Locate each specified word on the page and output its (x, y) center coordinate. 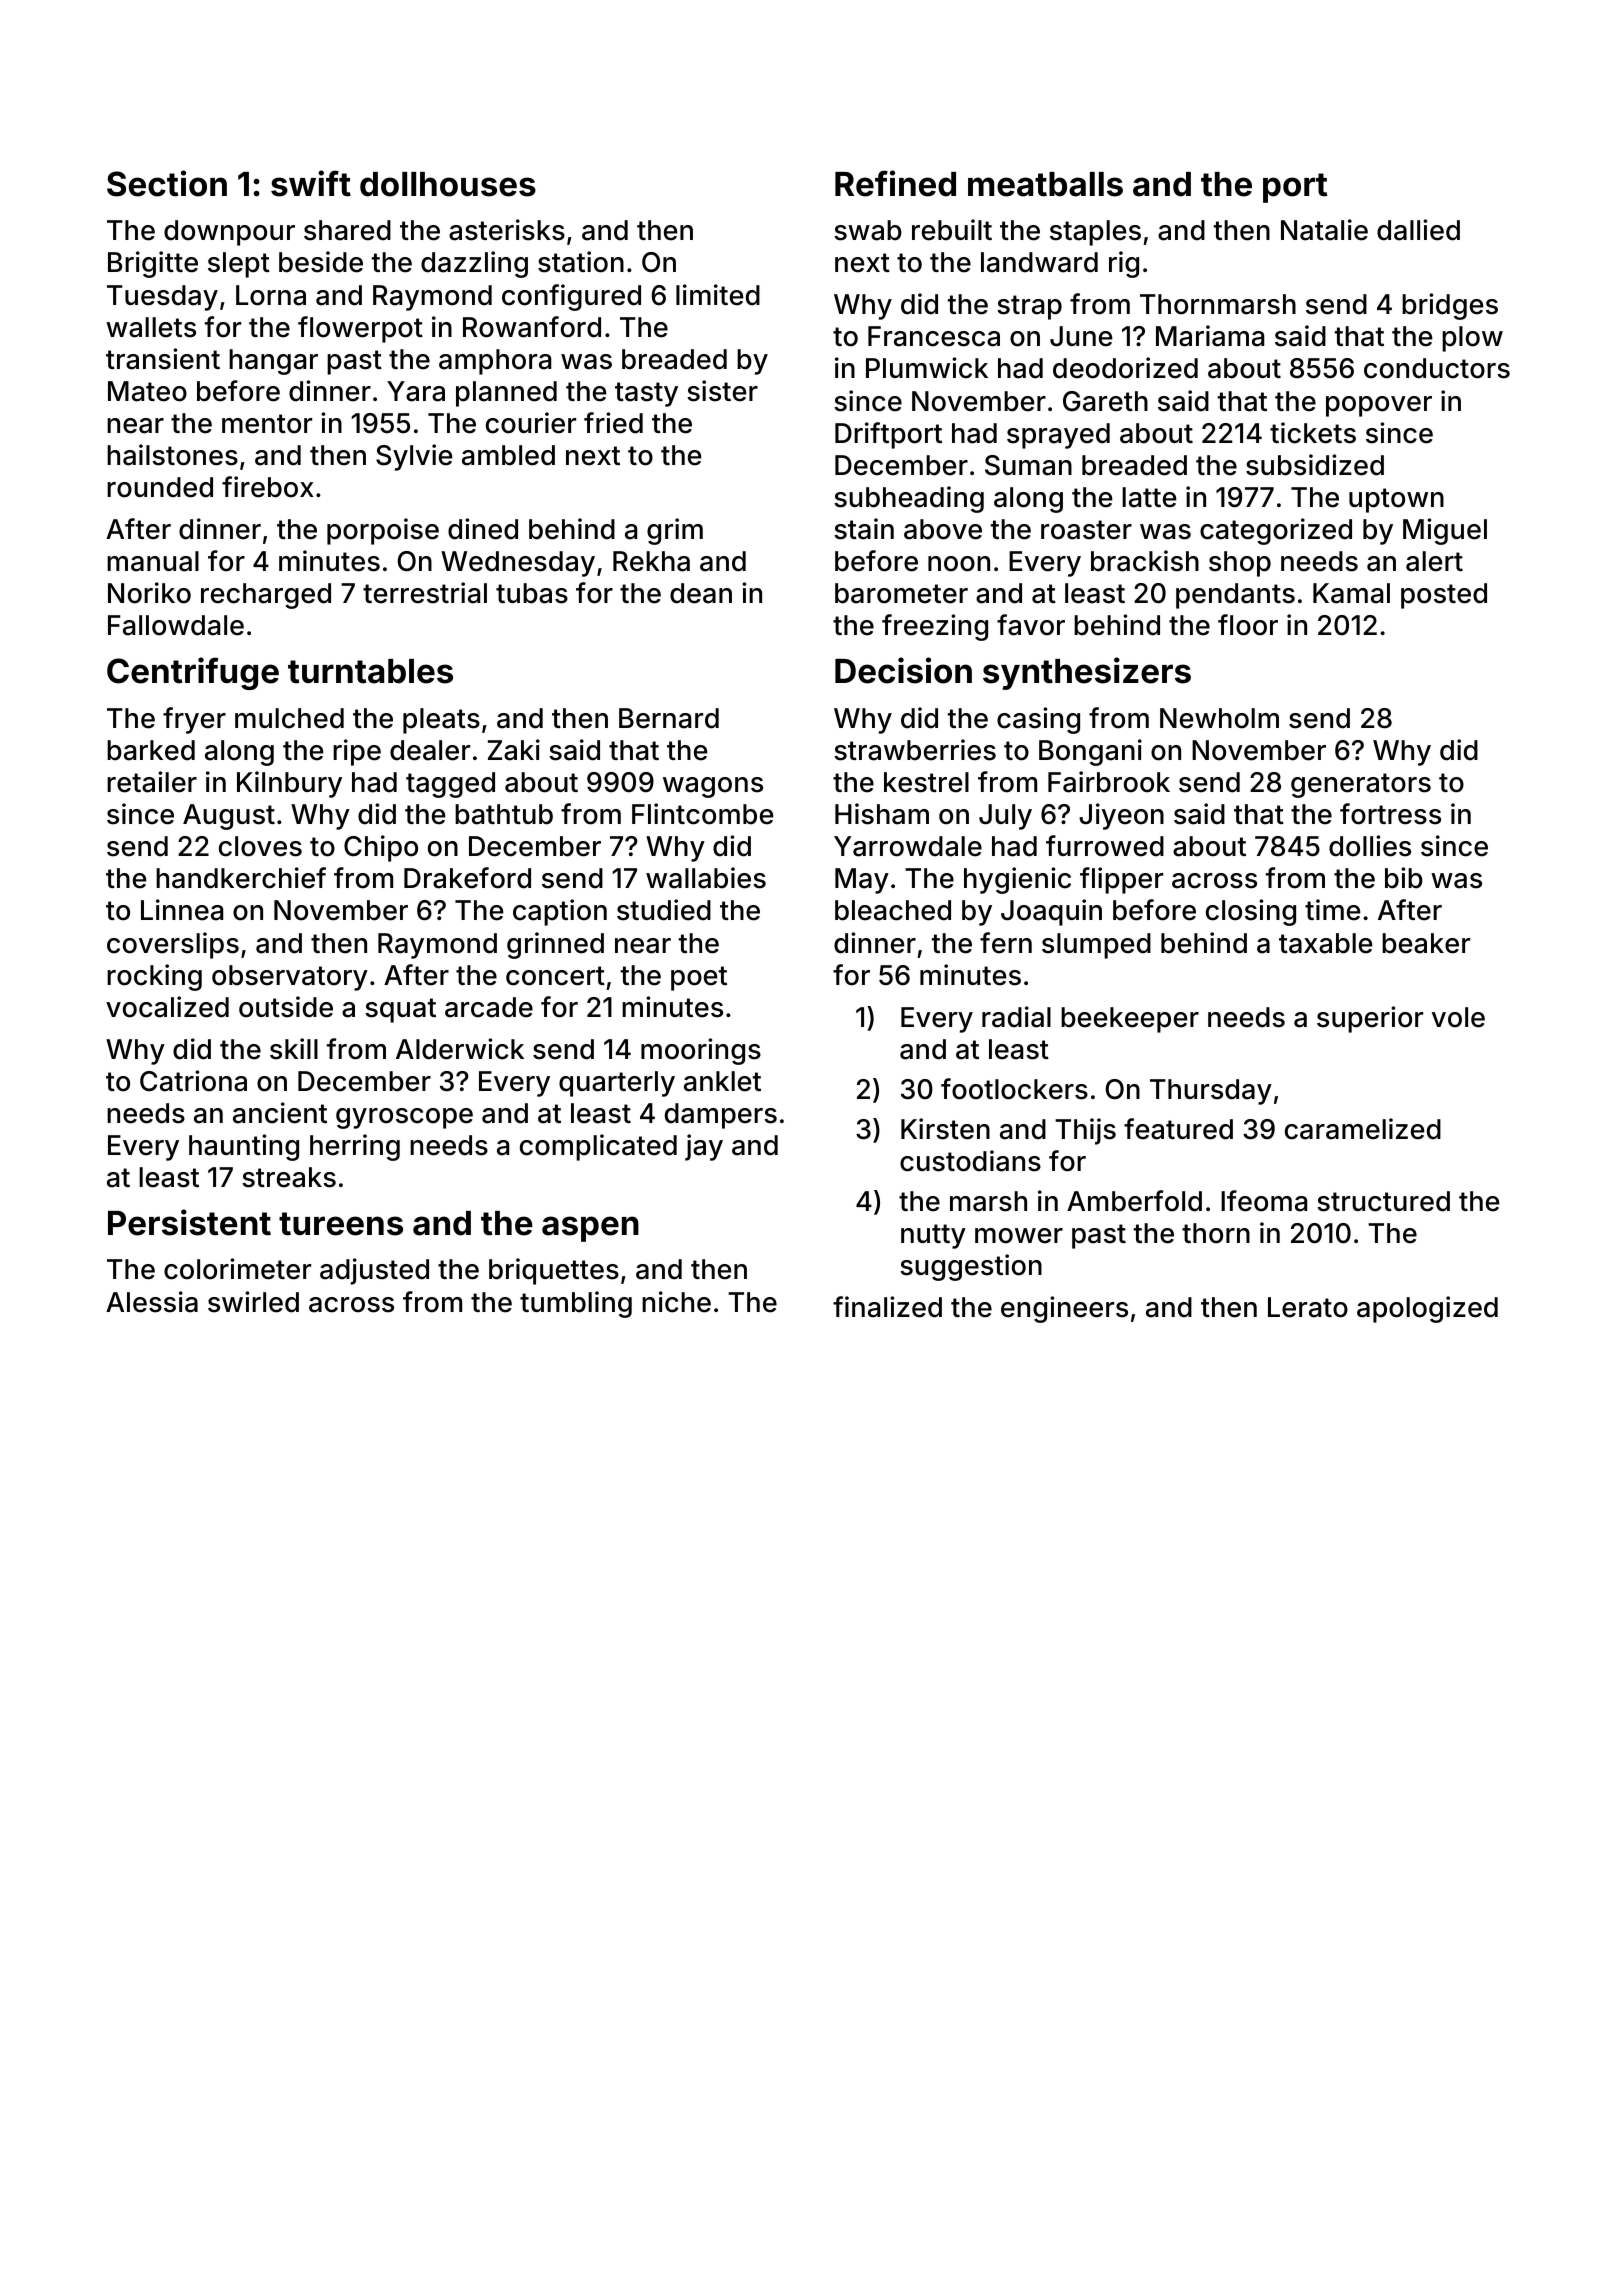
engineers (1064, 1309)
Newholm (1219, 718)
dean (701, 593)
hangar (273, 362)
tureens (341, 1224)
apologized (1427, 1309)
